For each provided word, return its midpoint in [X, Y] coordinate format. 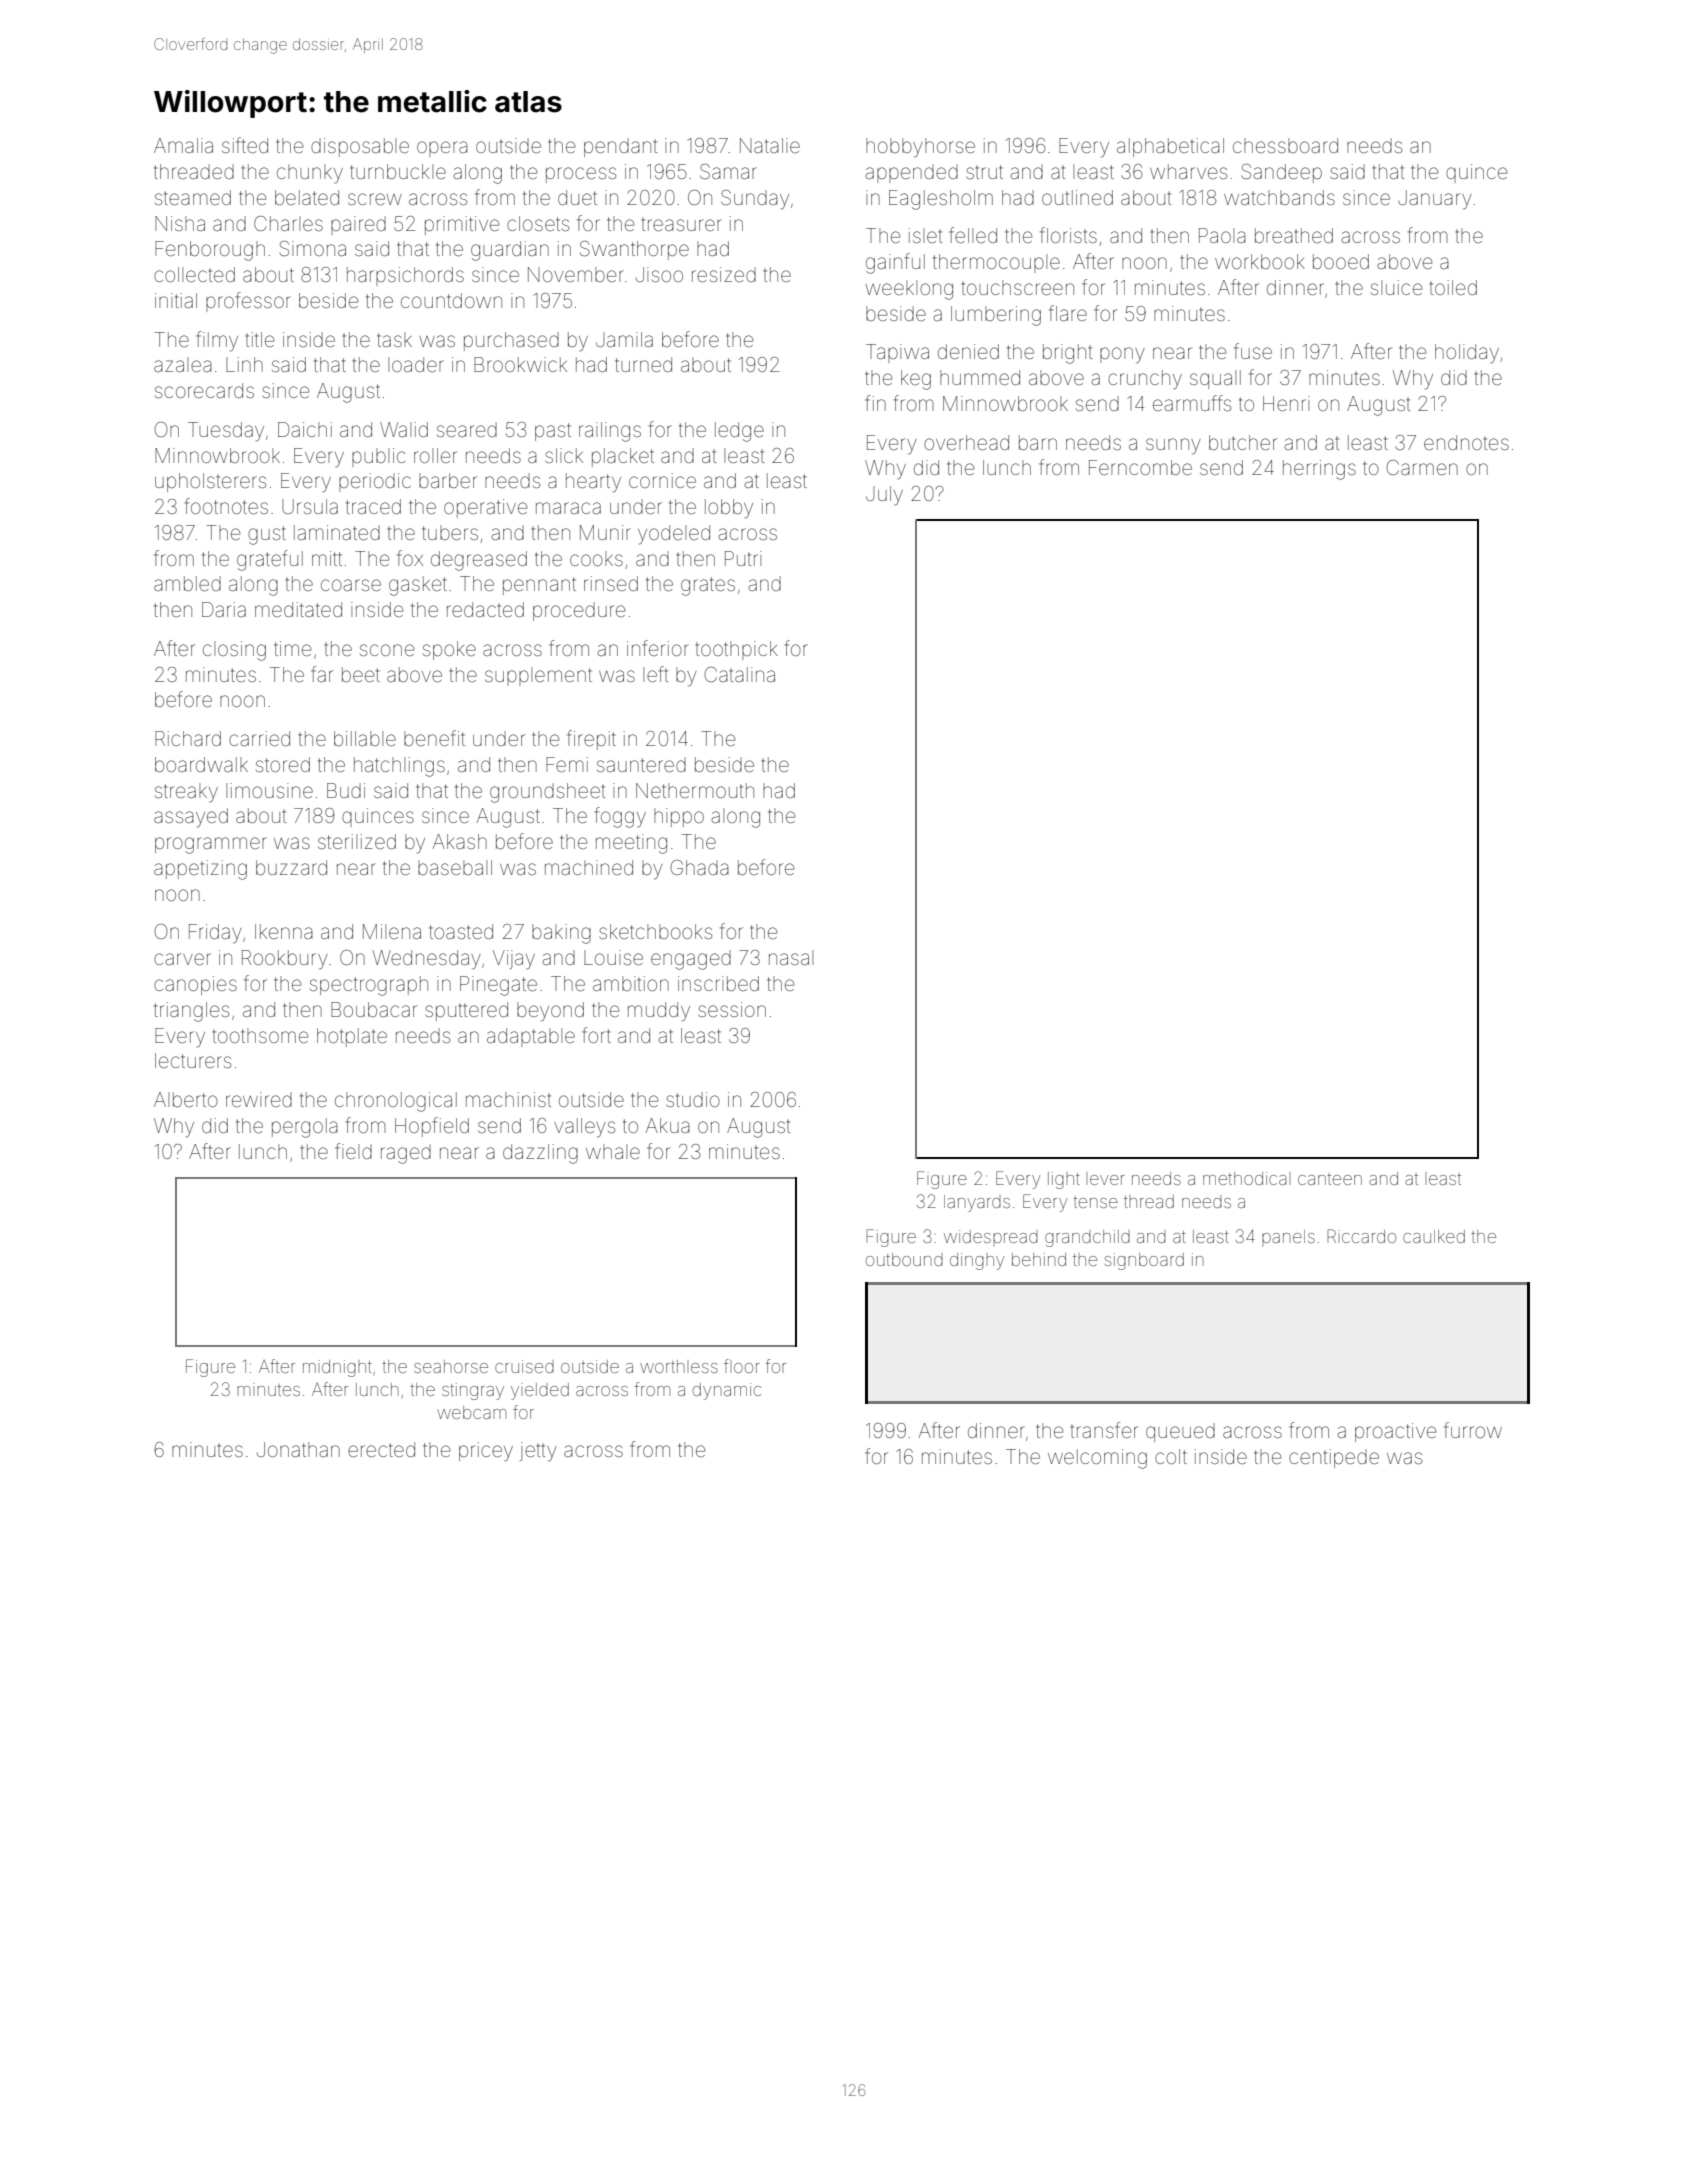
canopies [195, 985]
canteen [1330, 1179]
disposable [360, 147]
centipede [1334, 1458]
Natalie [770, 145]
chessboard [1285, 145]
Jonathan [298, 1449]
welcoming [1097, 1459]
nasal [791, 957]
